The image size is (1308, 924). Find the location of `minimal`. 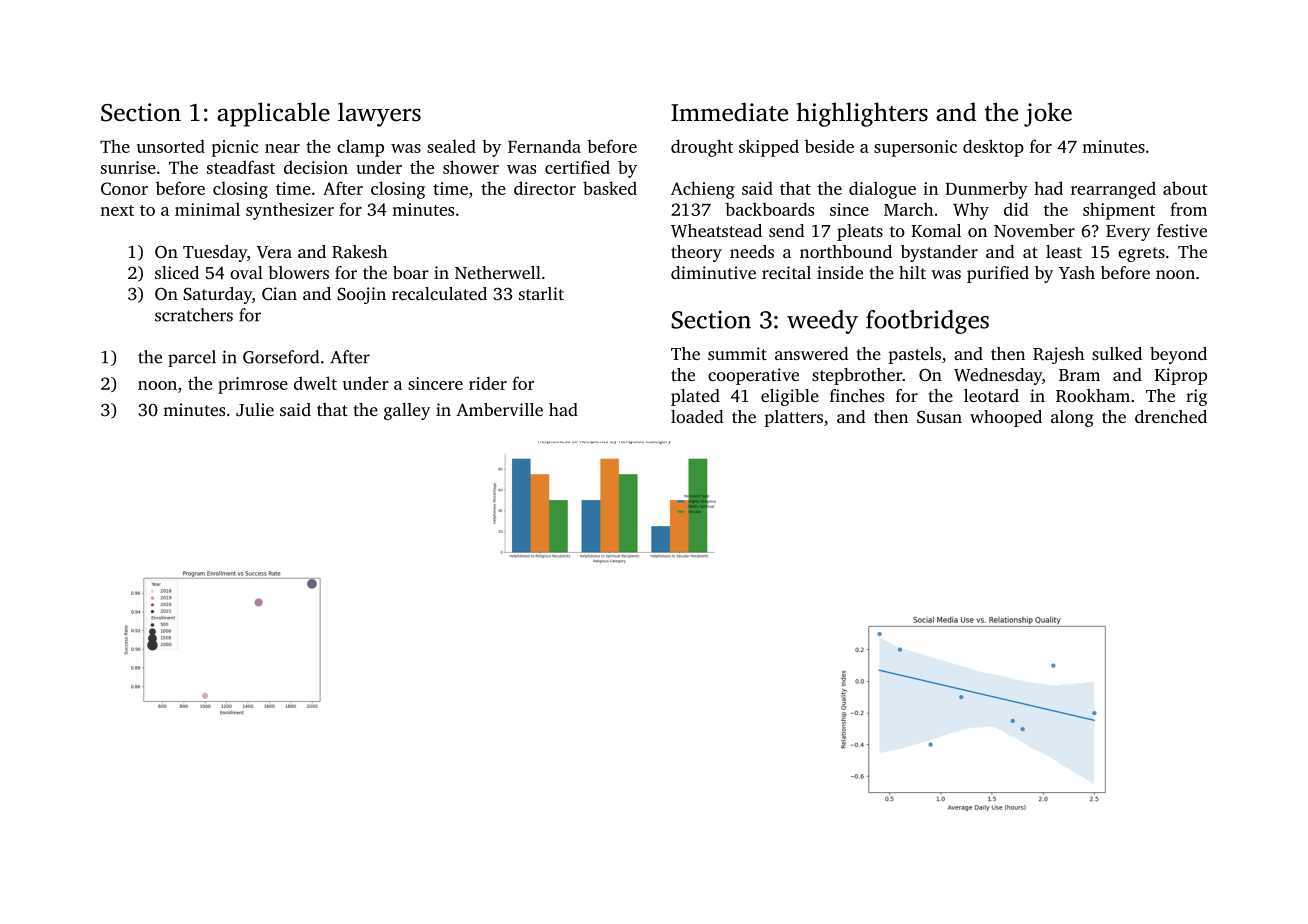

minimal is located at coordinates (207, 209).
